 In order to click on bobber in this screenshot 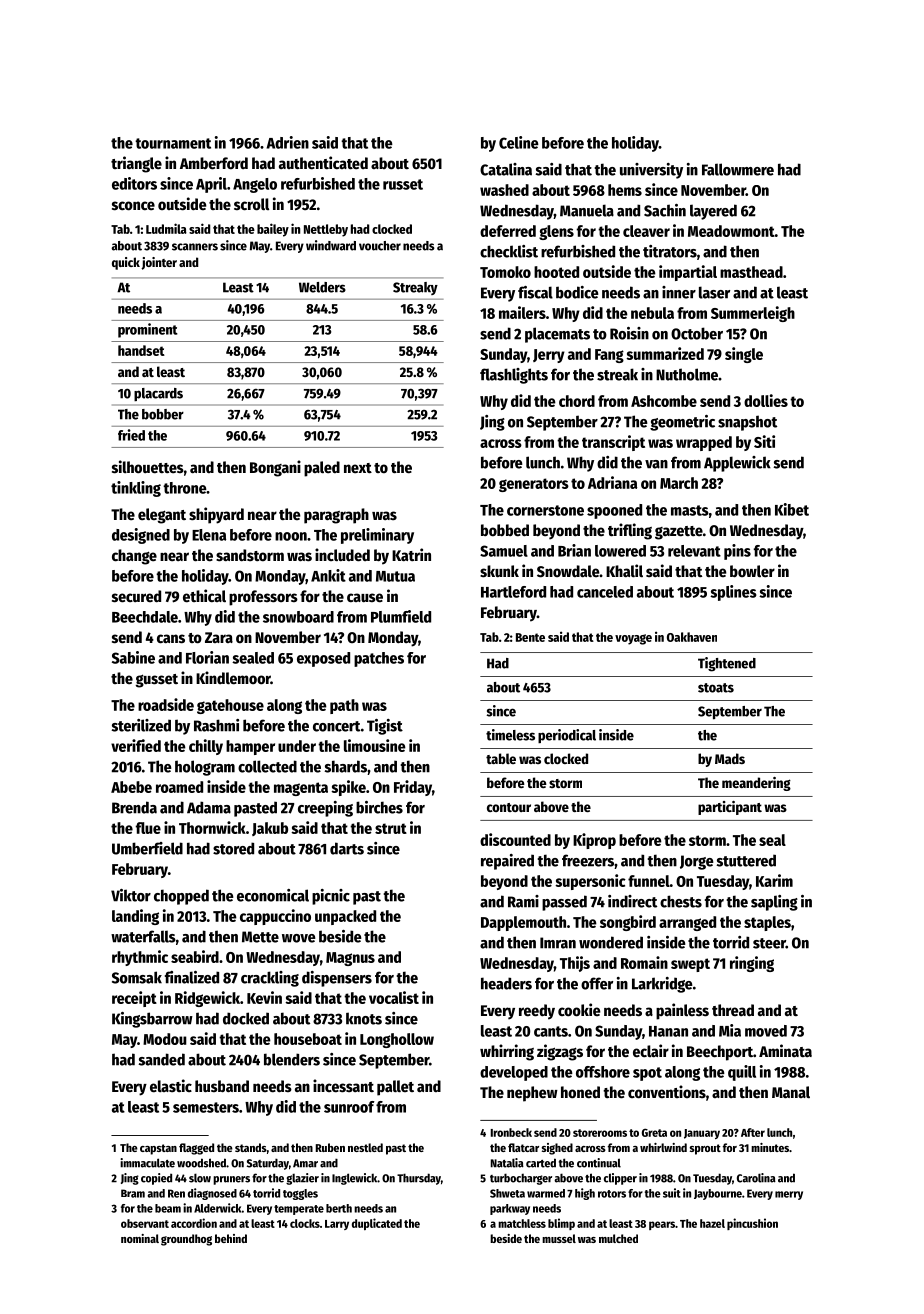, I will do `click(163, 414)`.
